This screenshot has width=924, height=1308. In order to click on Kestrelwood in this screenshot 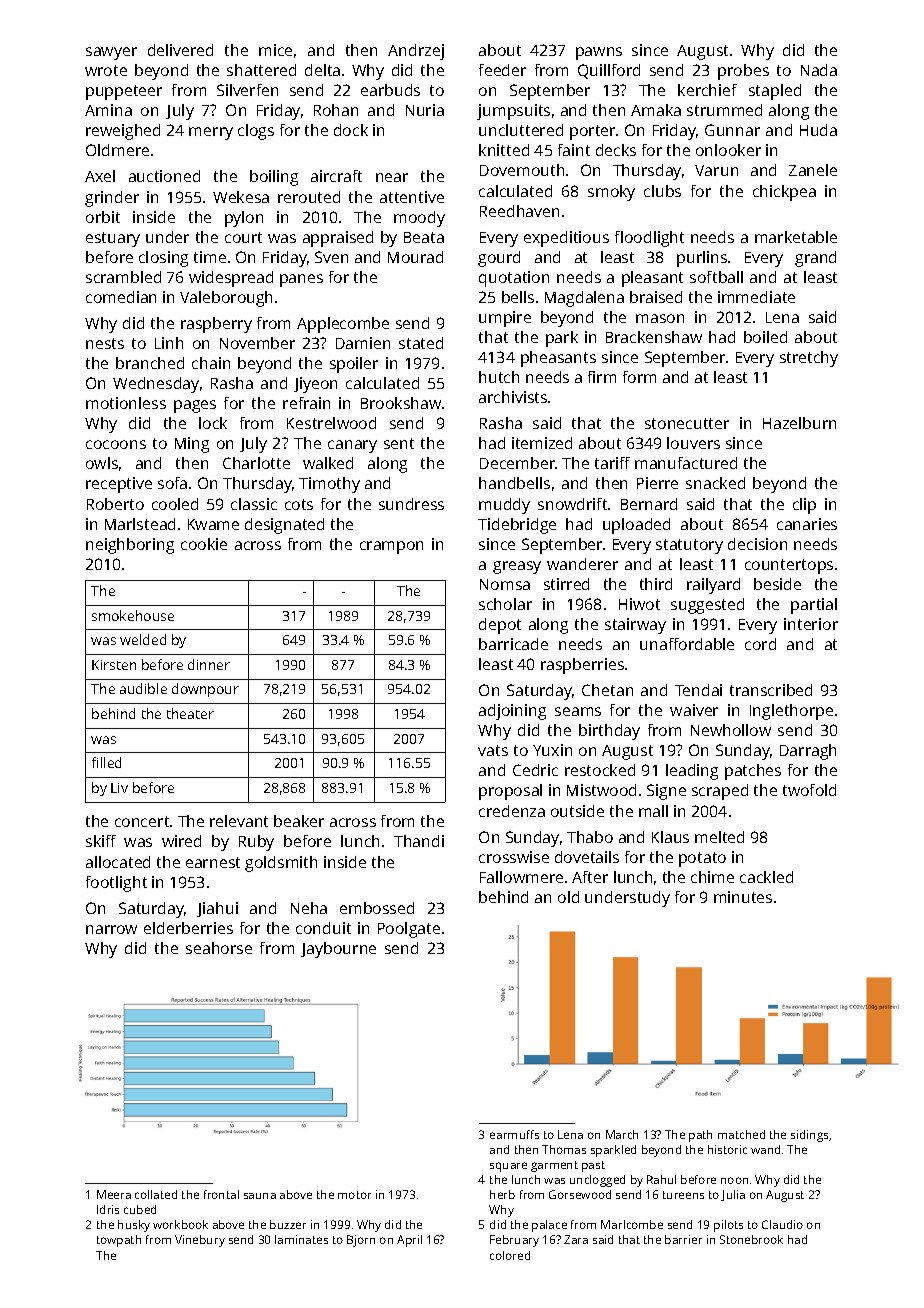, I will do `click(331, 423)`.
